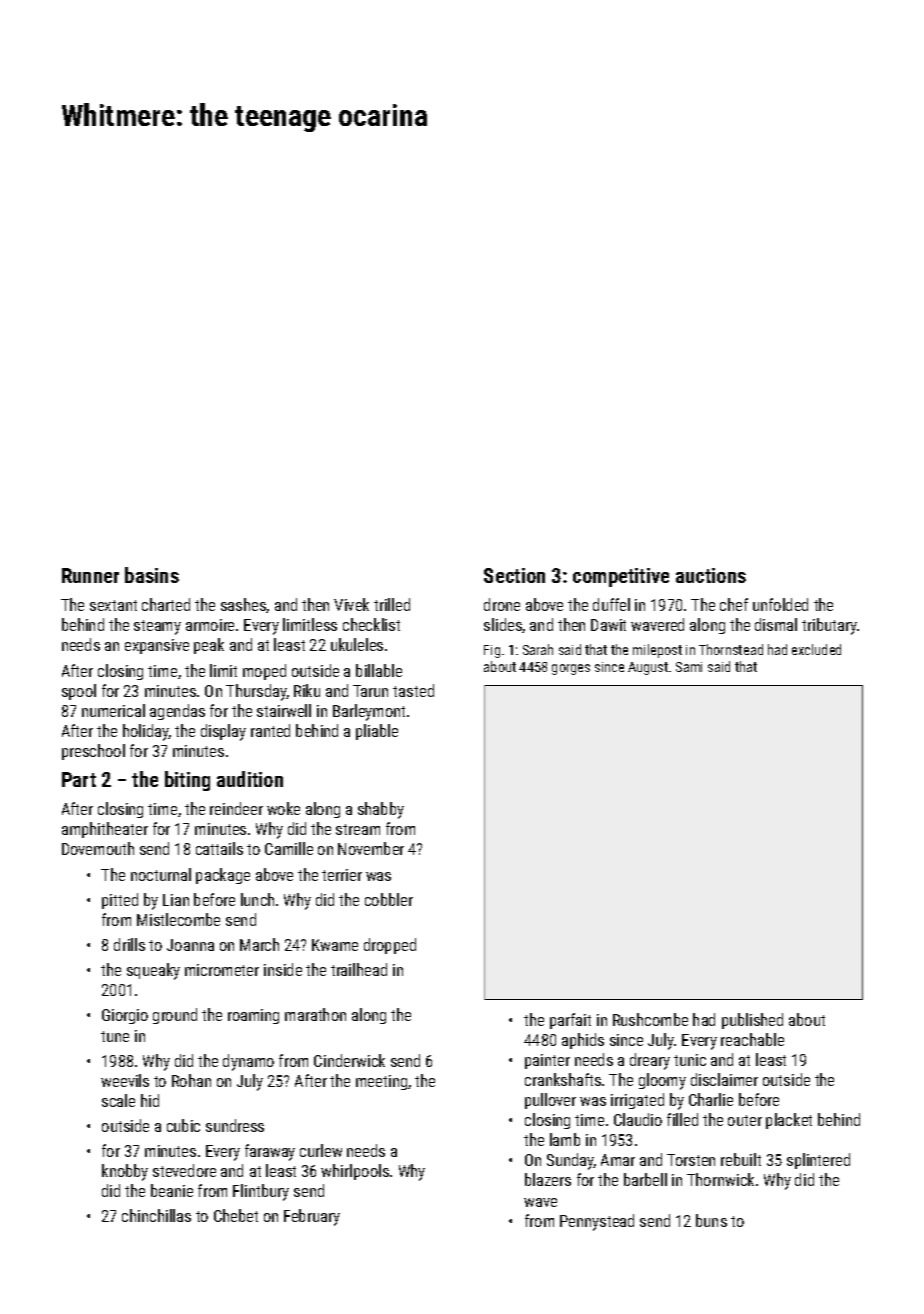 Image resolution: width=924 pixels, height=1314 pixels. What do you see at coordinates (711, 575) in the document?
I see `auctions` at bounding box center [711, 575].
